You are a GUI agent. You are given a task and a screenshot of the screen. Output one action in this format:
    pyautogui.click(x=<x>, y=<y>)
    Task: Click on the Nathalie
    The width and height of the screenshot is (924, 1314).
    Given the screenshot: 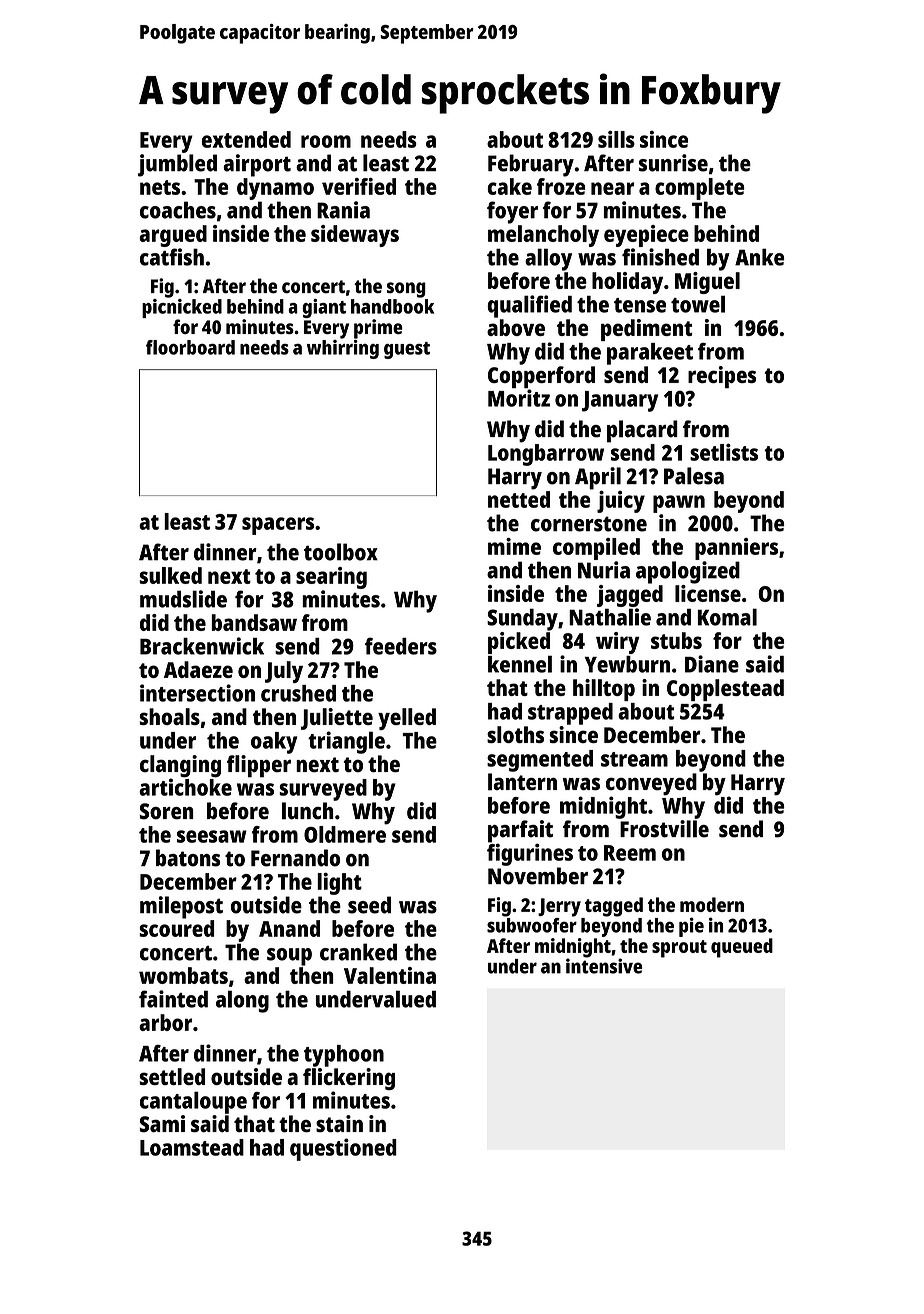 What is the action you would take?
    pyautogui.click(x=610, y=617)
